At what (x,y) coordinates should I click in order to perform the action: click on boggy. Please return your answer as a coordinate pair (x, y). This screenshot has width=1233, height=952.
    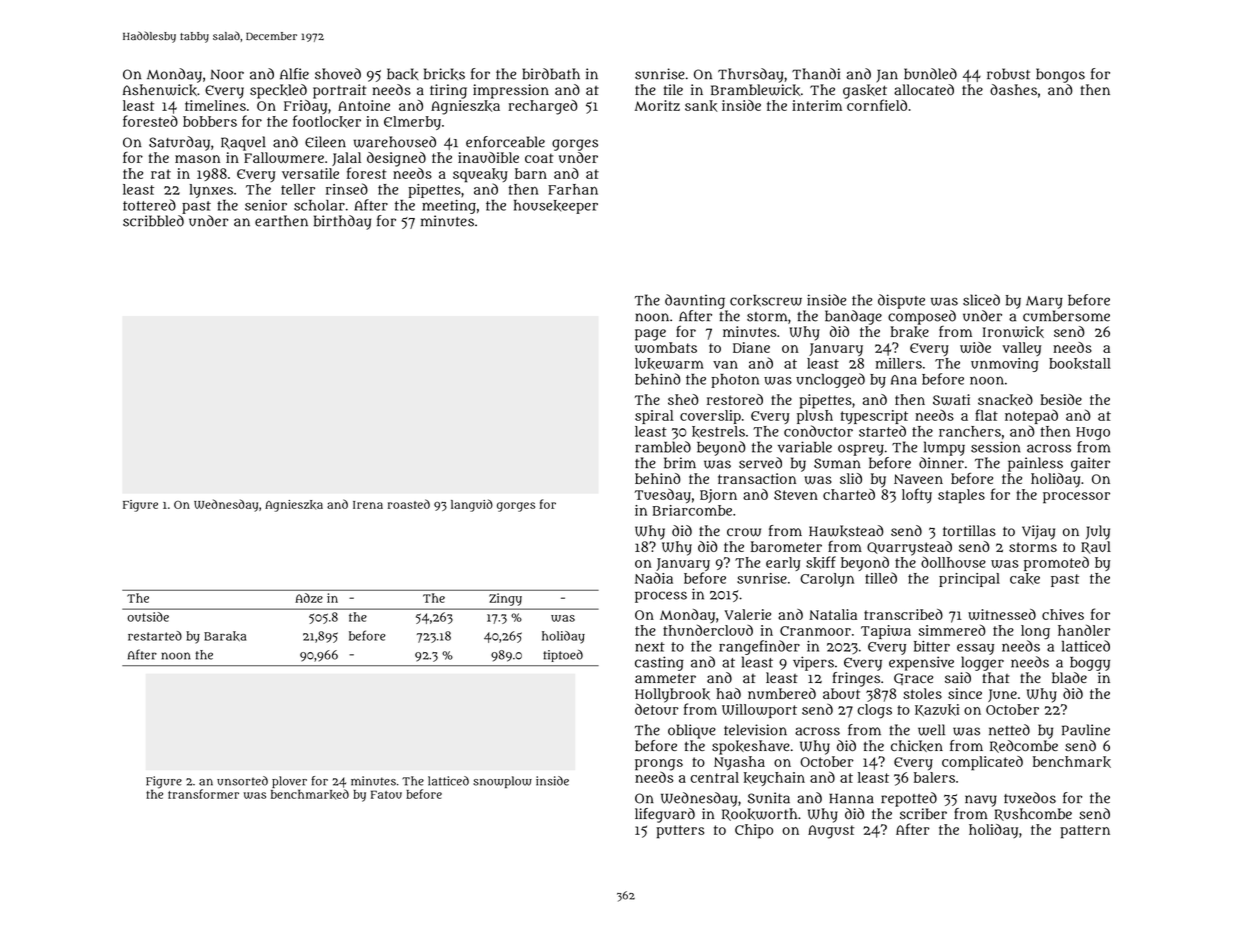
    Looking at the image, I should click on (1090, 664).
